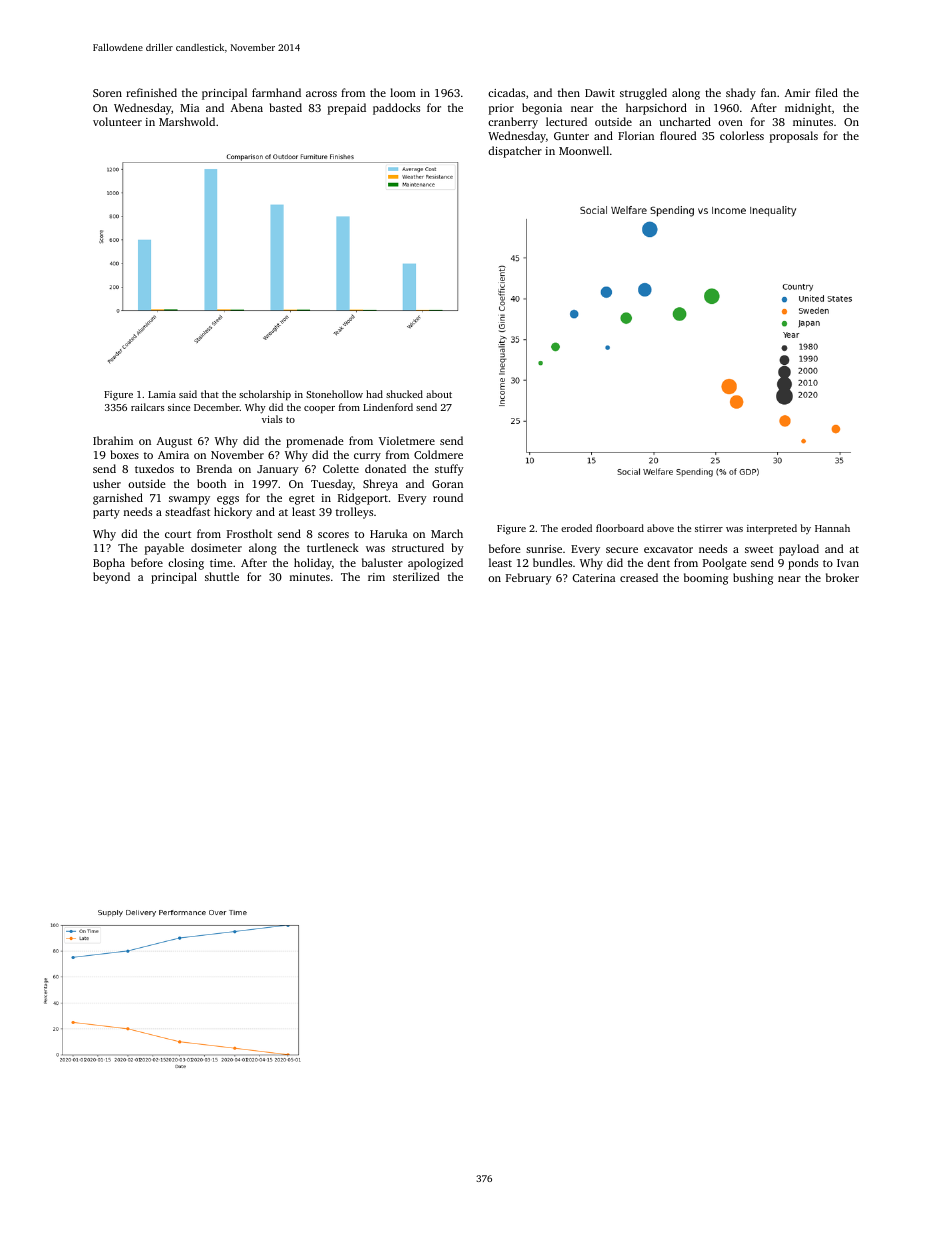 Image resolution: width=952 pixels, height=1233 pixels. What do you see at coordinates (832, 528) in the page?
I see `Hannah` at bounding box center [832, 528].
